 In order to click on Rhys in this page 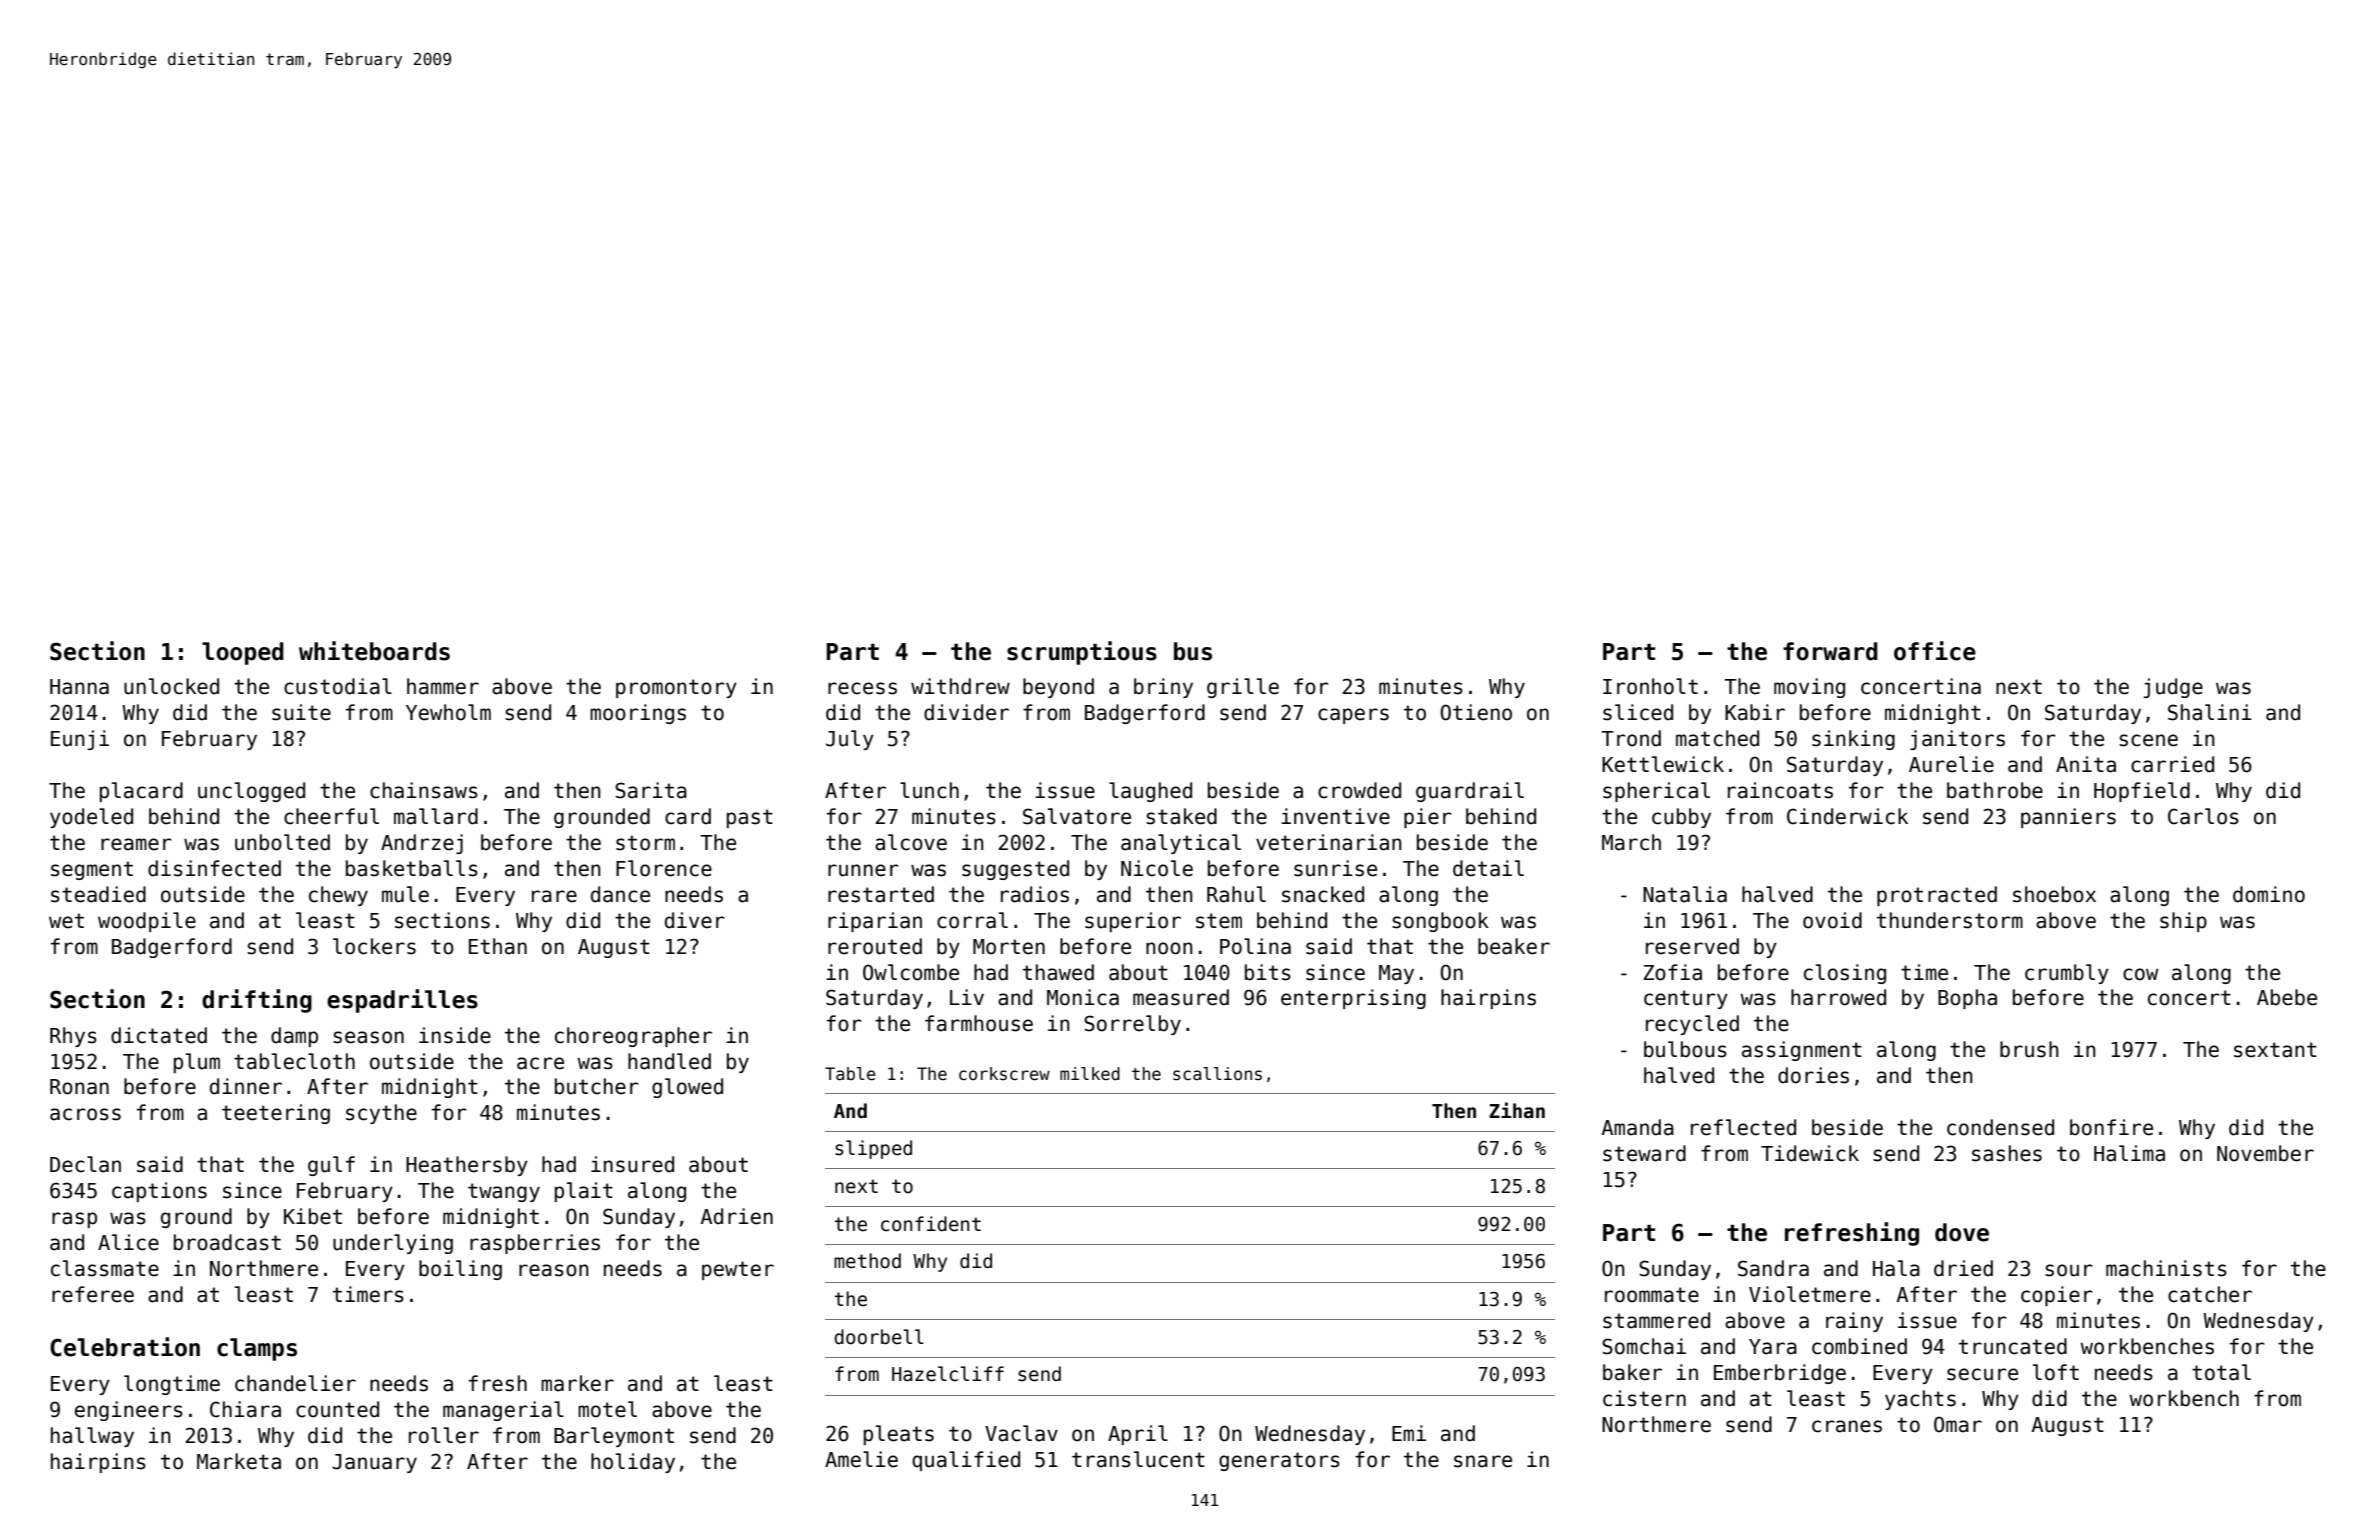, I will do `click(73, 1037)`.
